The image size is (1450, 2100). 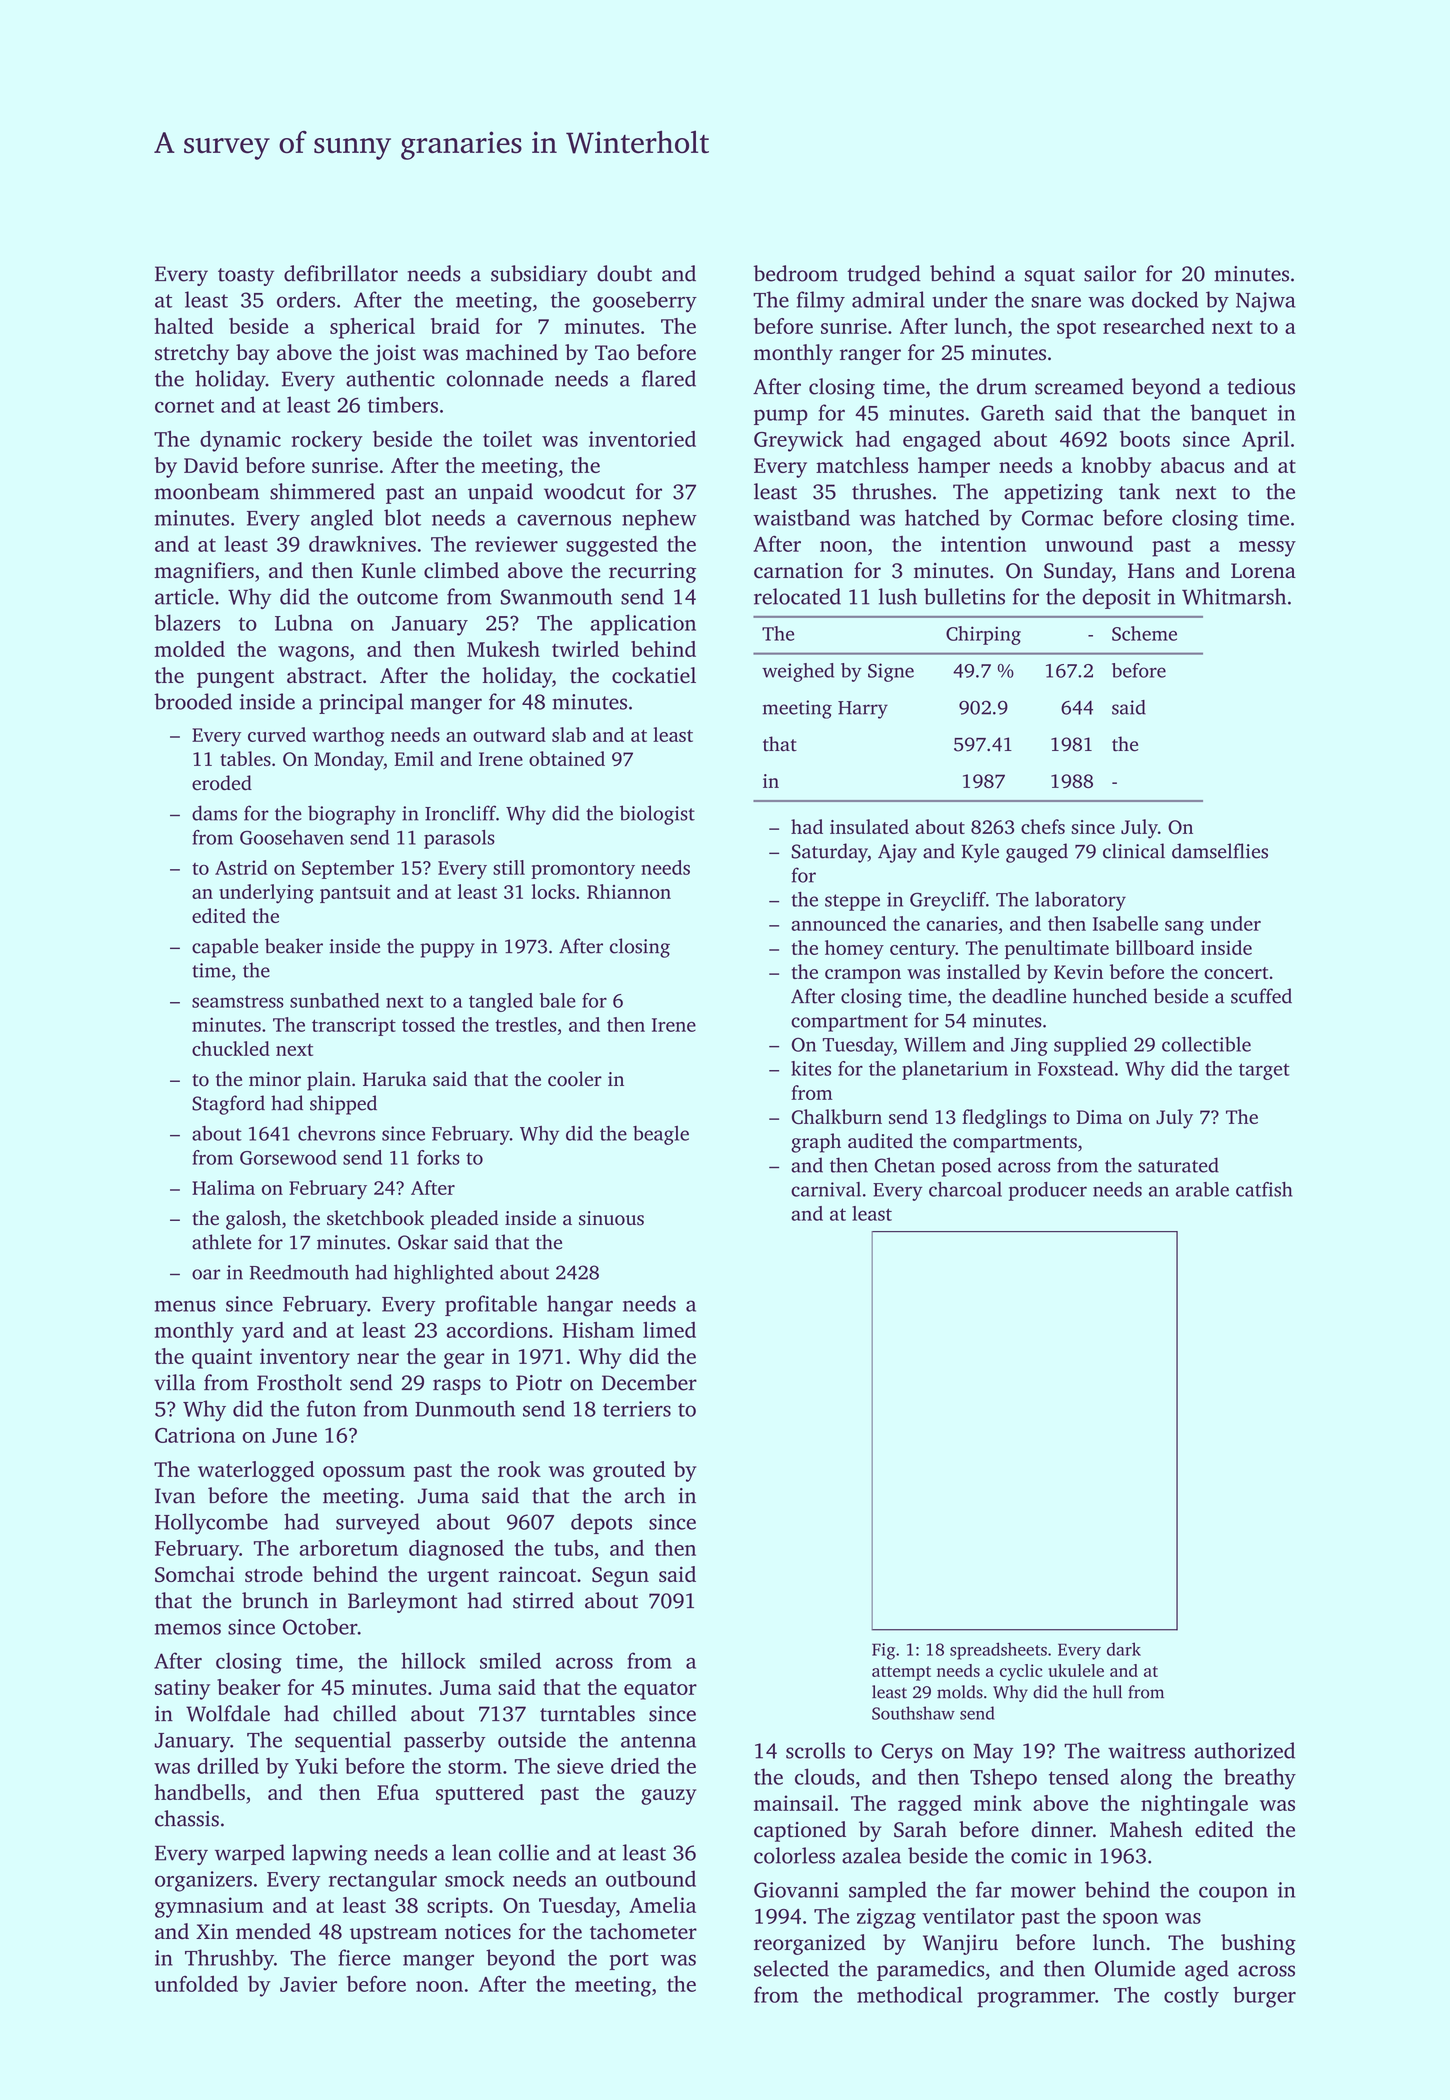 What do you see at coordinates (539, 1383) in the screenshot?
I see `Piotr` at bounding box center [539, 1383].
